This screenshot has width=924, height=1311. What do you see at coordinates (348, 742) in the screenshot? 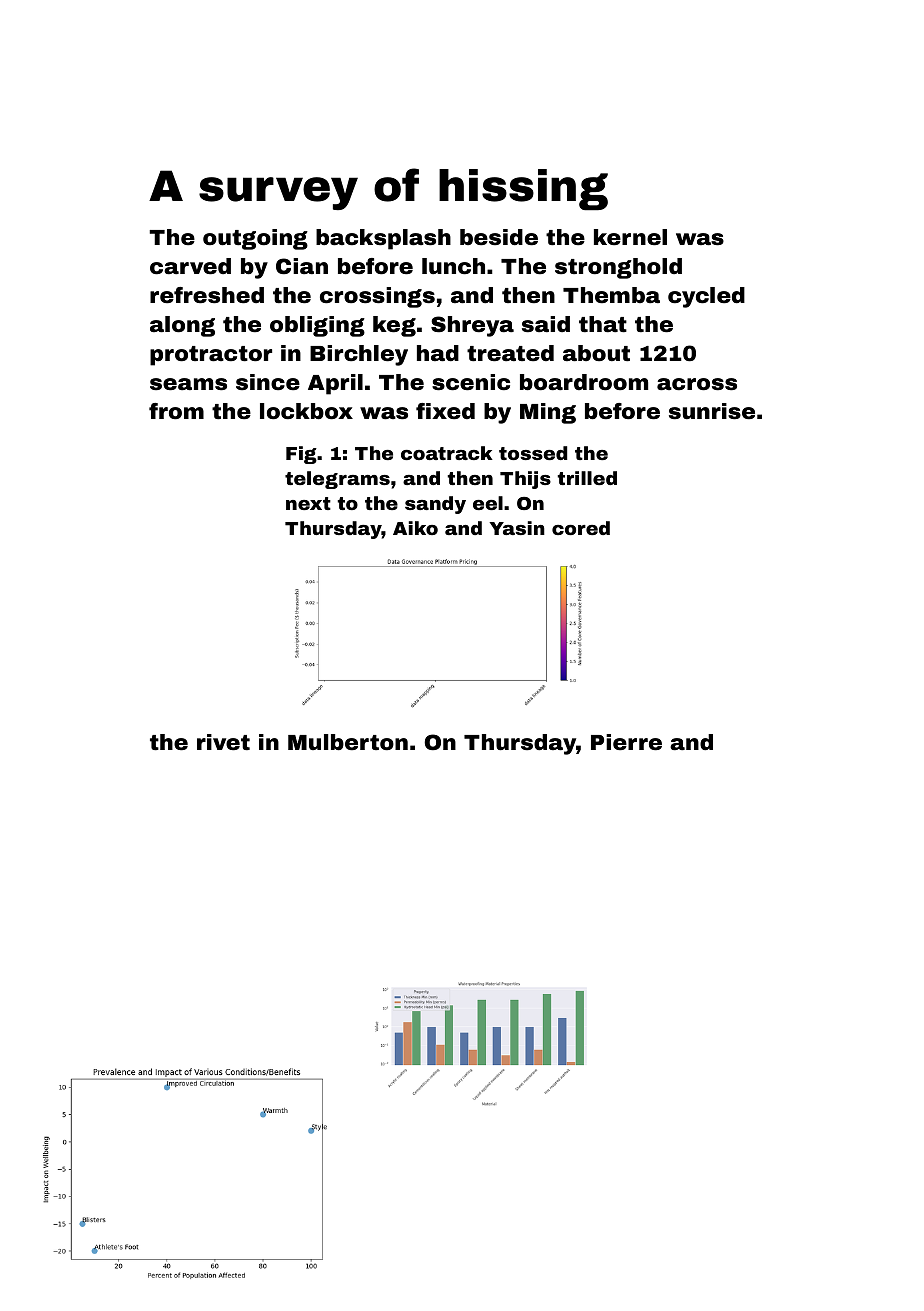
I see `Mulberton` at bounding box center [348, 742].
